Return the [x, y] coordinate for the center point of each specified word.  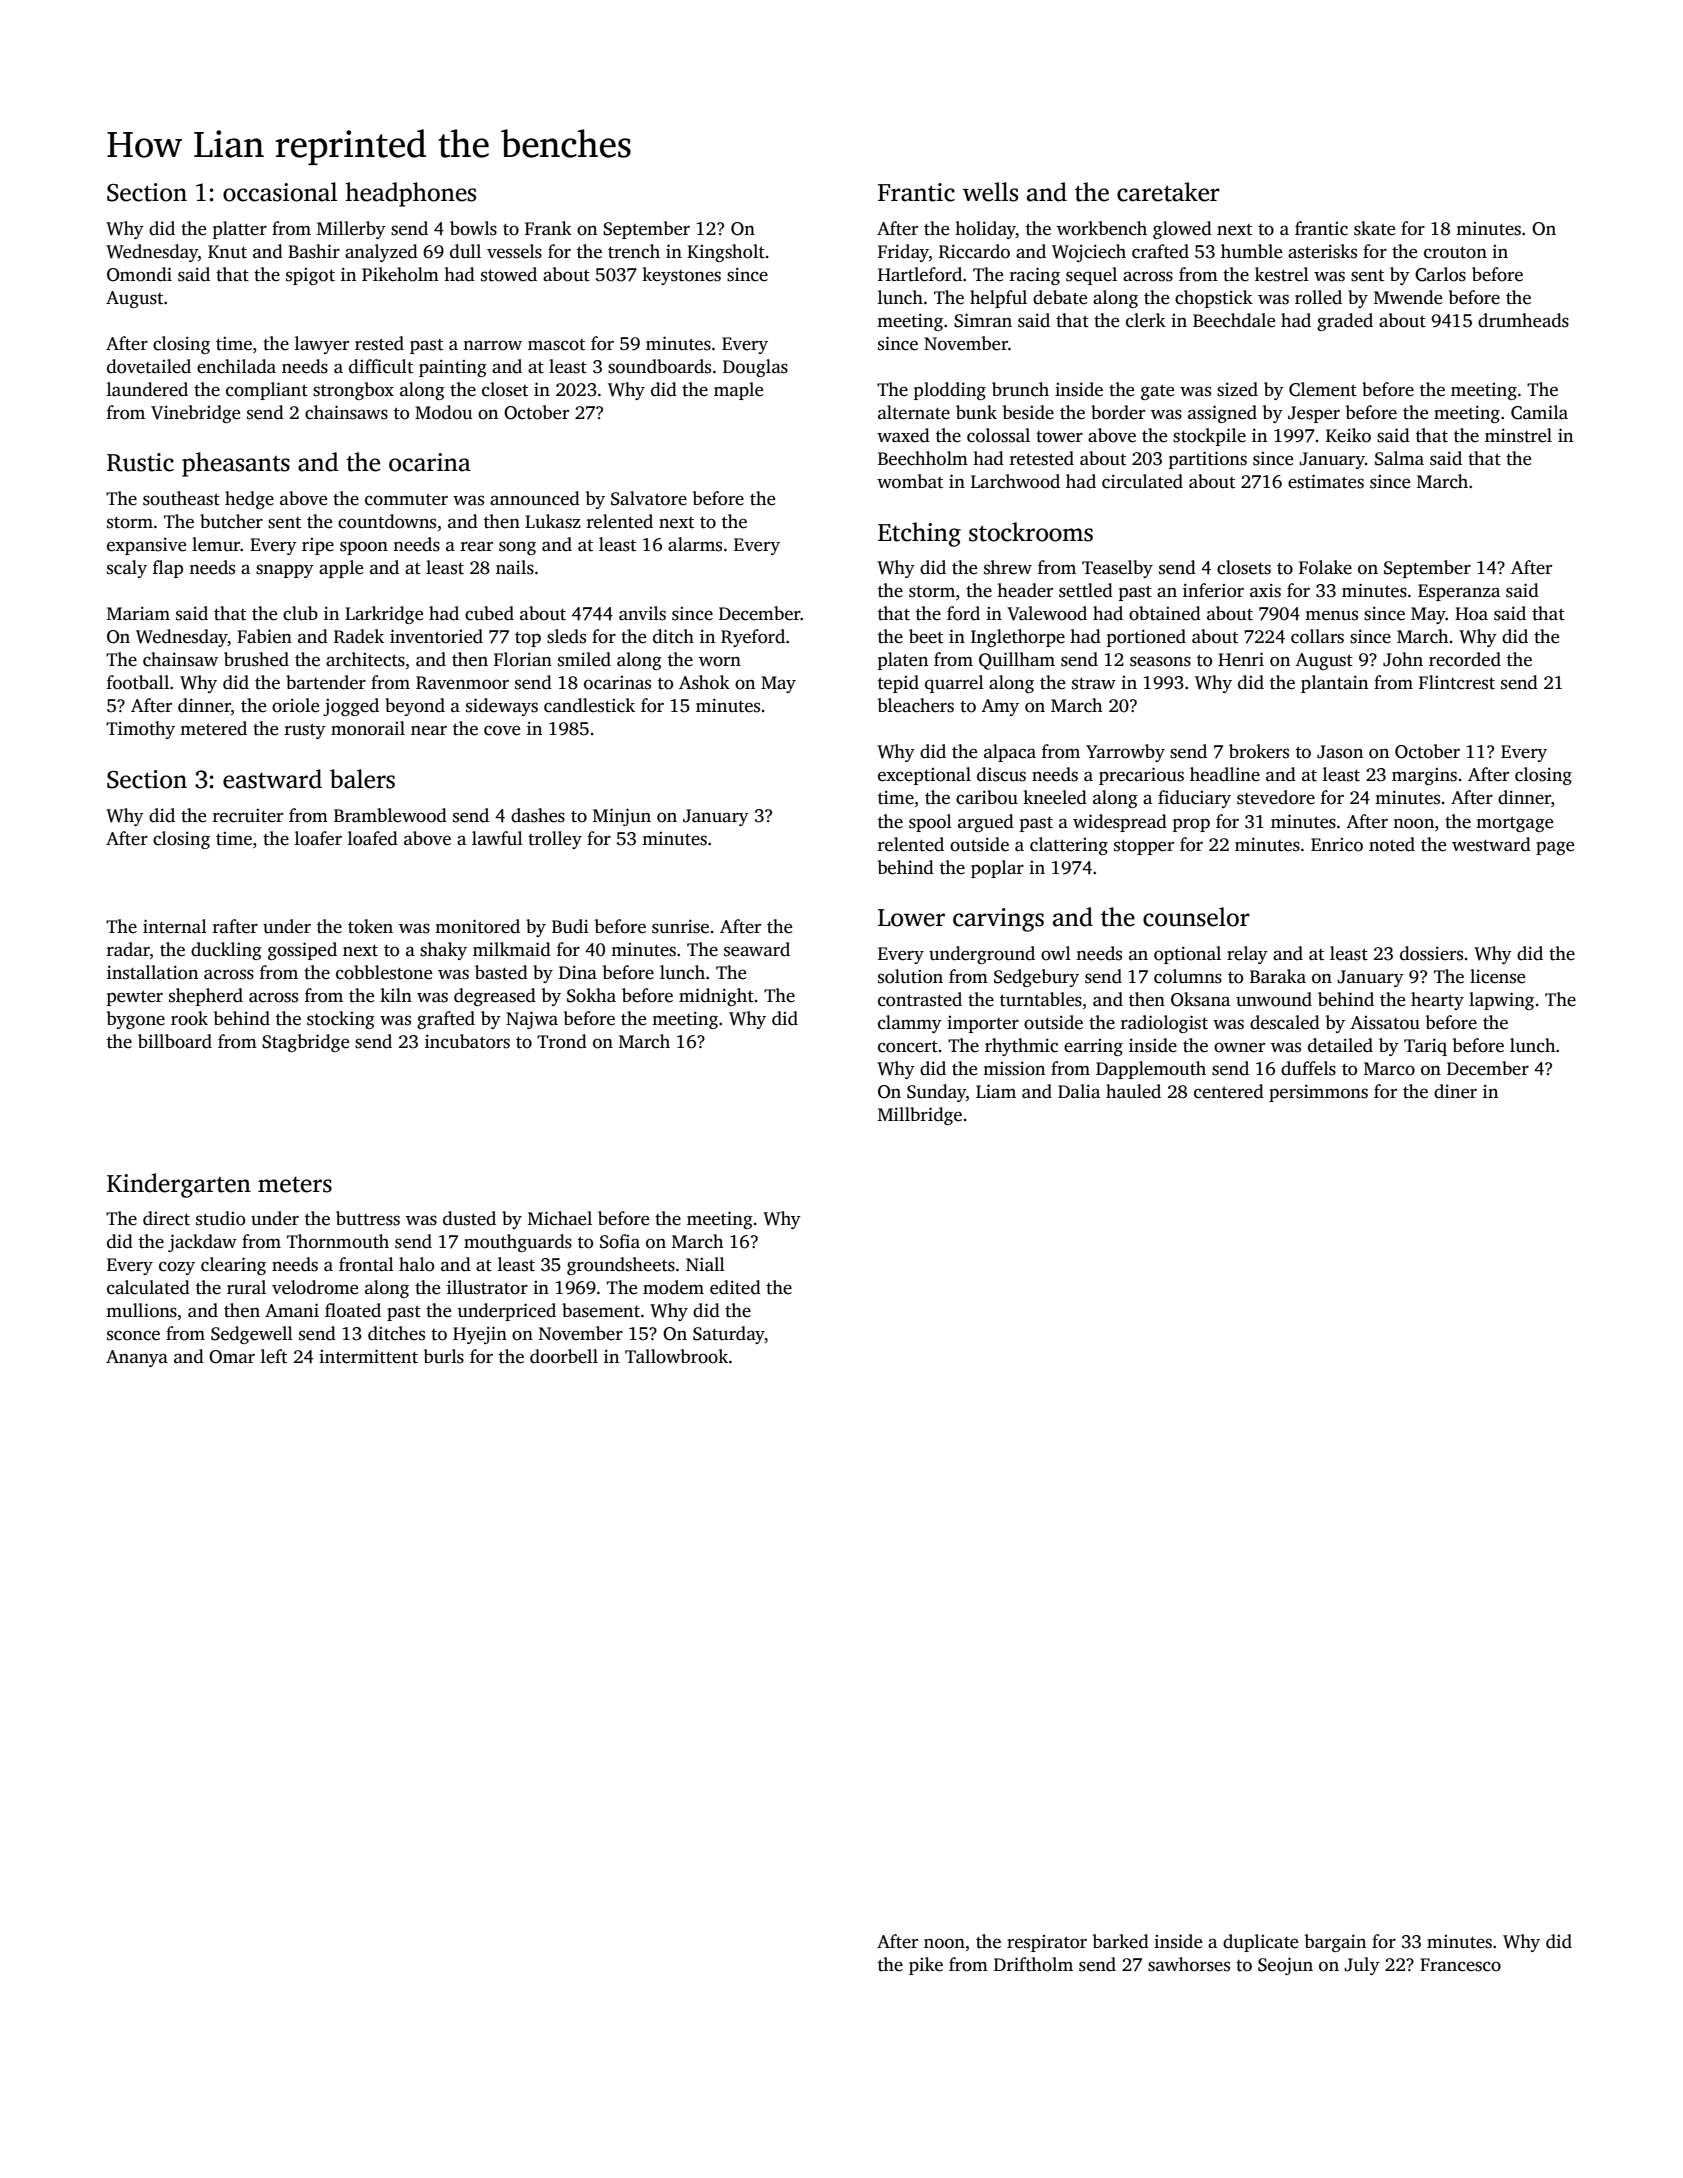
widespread [1120, 823]
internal [175, 926]
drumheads [1523, 320]
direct [166, 1218]
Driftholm [1033, 1964]
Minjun [622, 817]
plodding [950, 391]
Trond [562, 1041]
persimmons [1318, 1093]
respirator [1047, 1943]
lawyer [322, 345]
